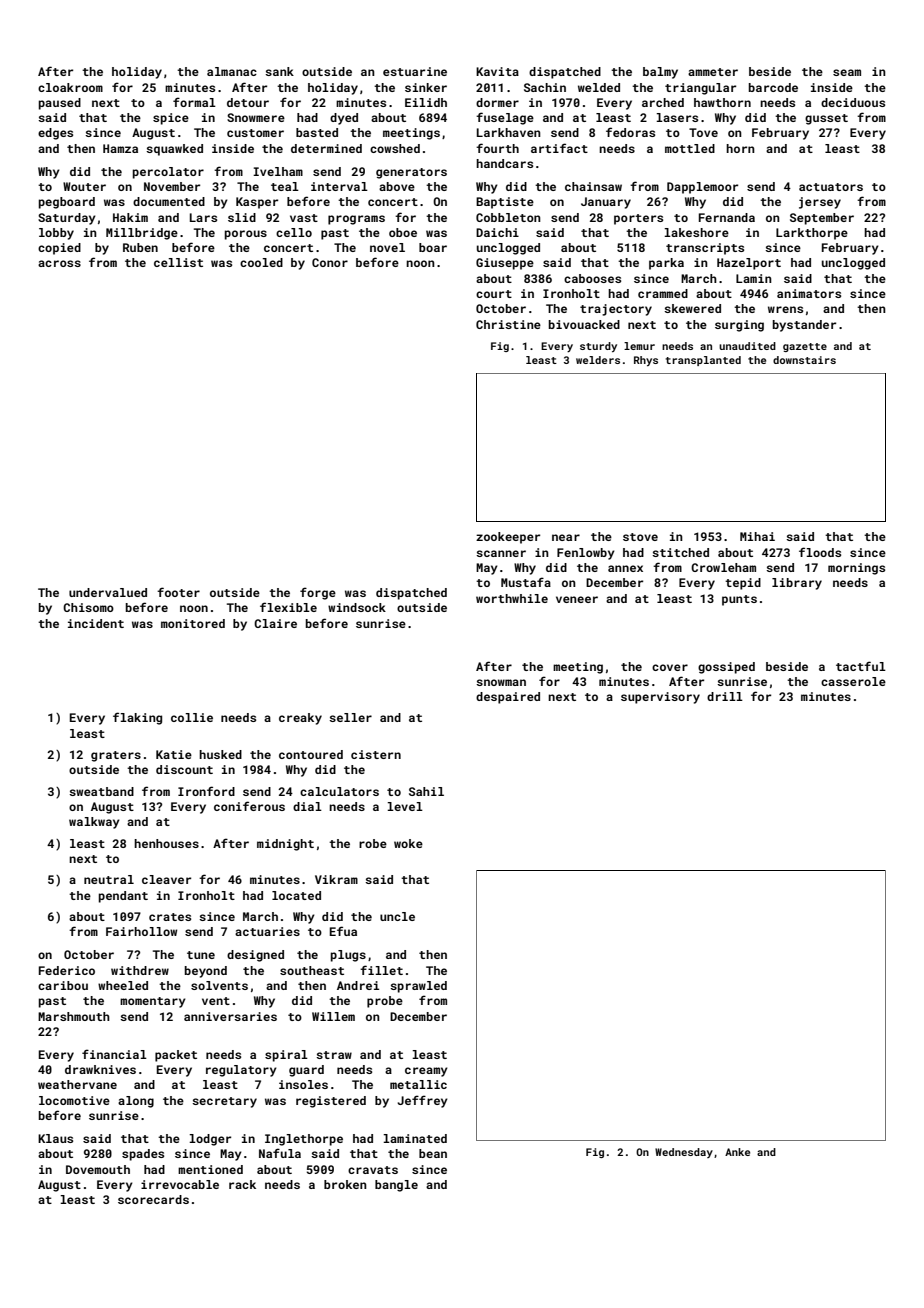 The image size is (924, 1308). I want to click on drill, so click(725, 696).
